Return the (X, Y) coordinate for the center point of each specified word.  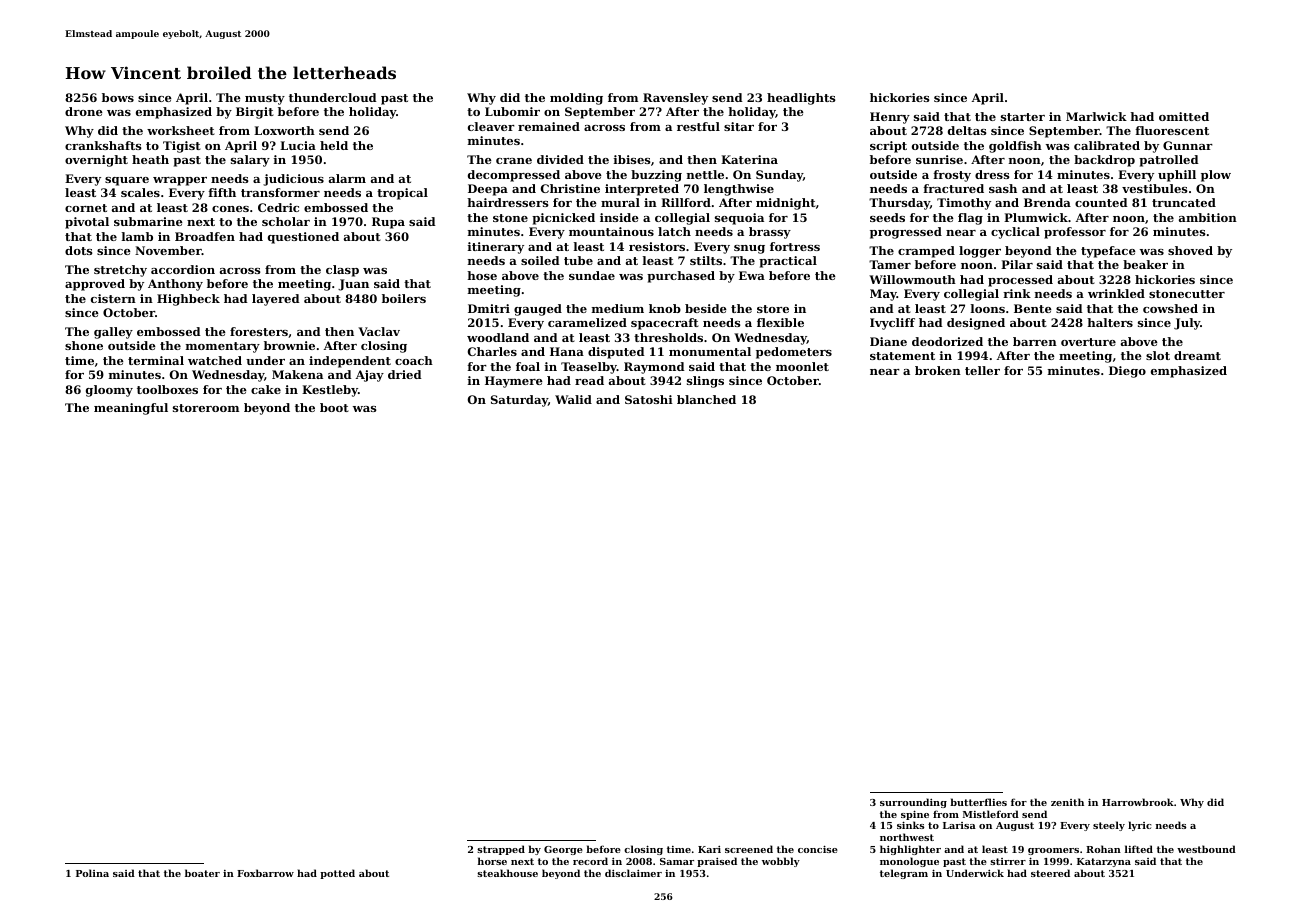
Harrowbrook (1138, 802)
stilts (706, 260)
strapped (501, 850)
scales (140, 192)
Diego (1127, 372)
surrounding (913, 803)
